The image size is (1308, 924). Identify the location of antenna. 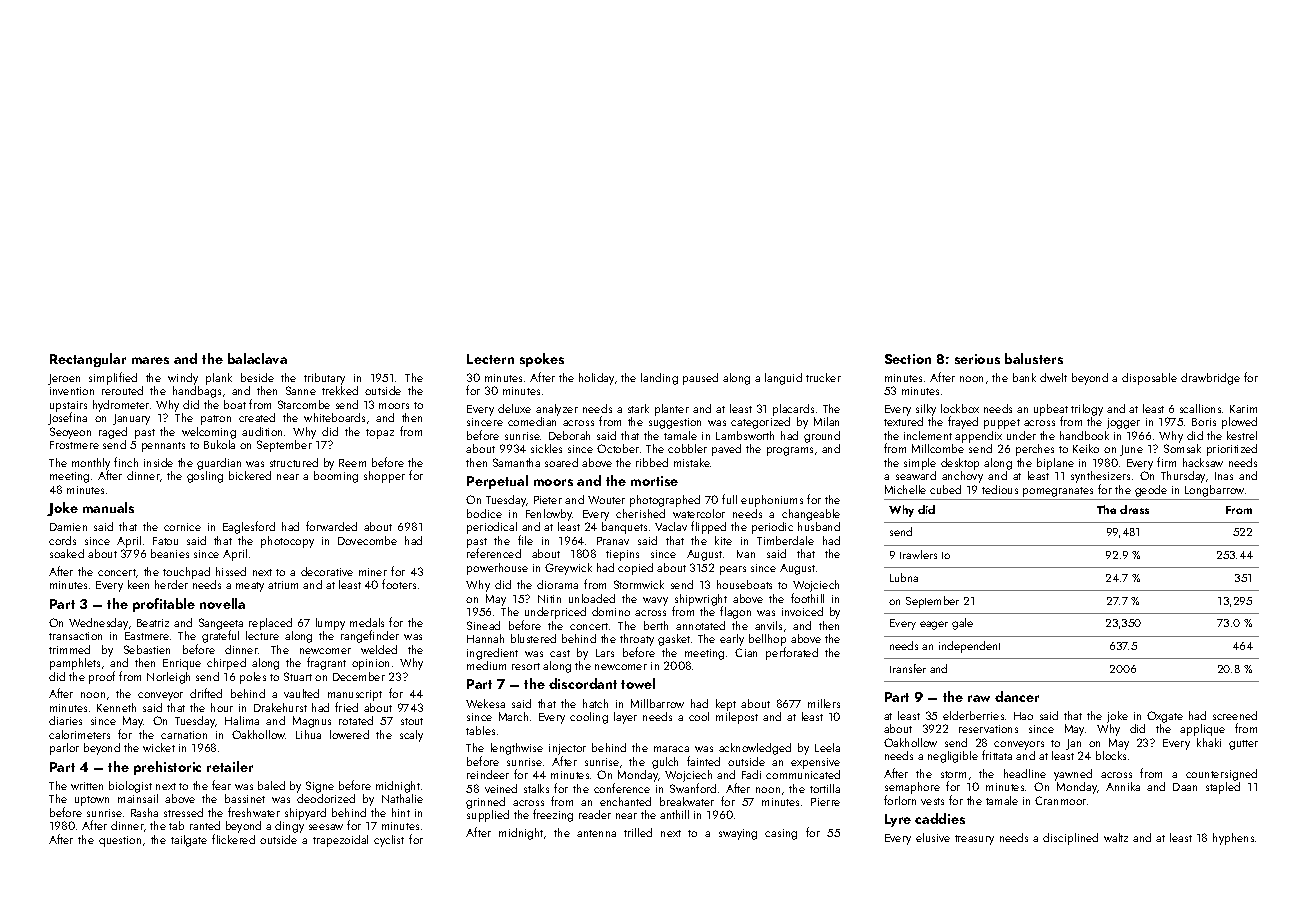
(596, 833).
